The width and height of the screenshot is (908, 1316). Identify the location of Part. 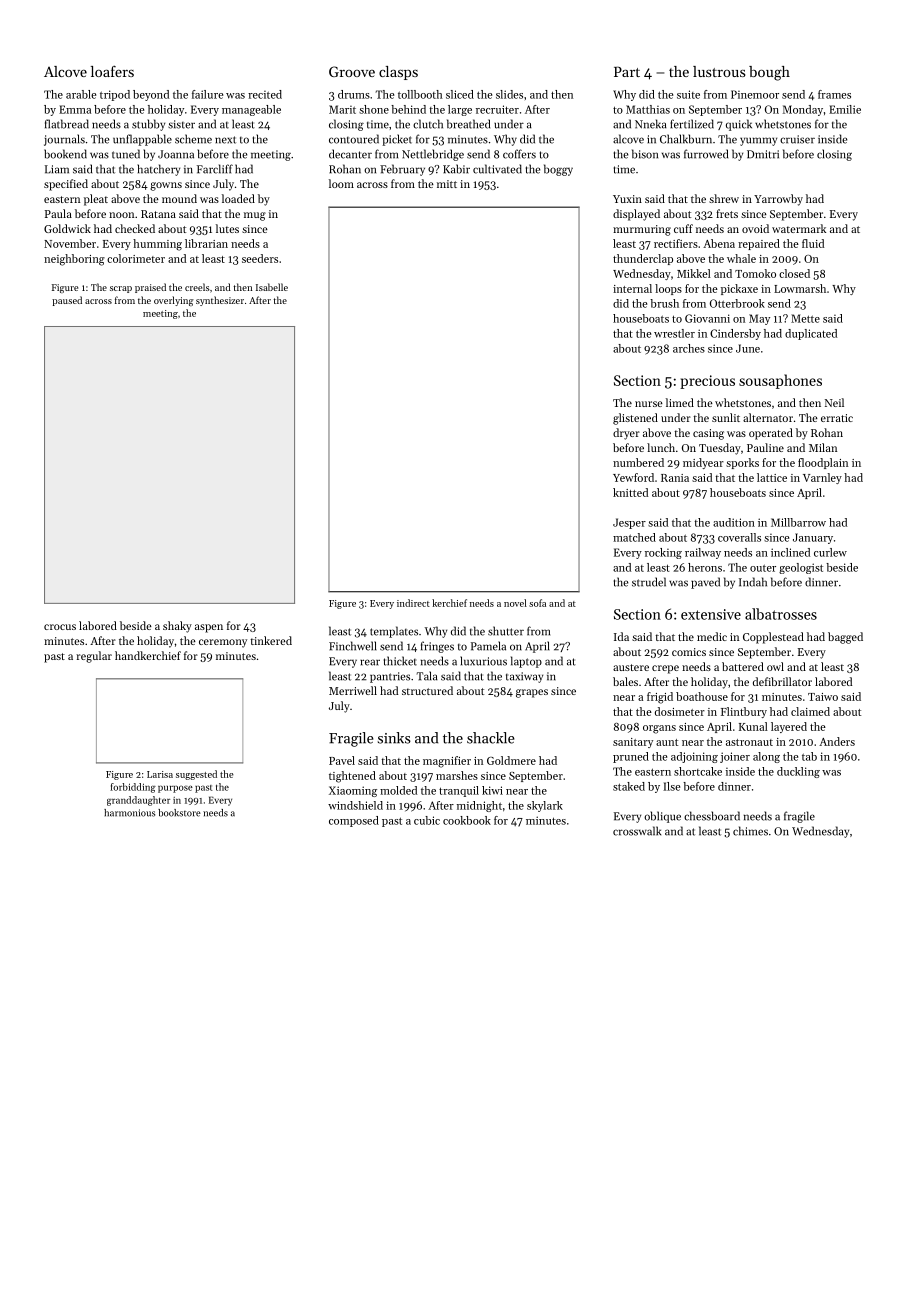
(627, 71).
